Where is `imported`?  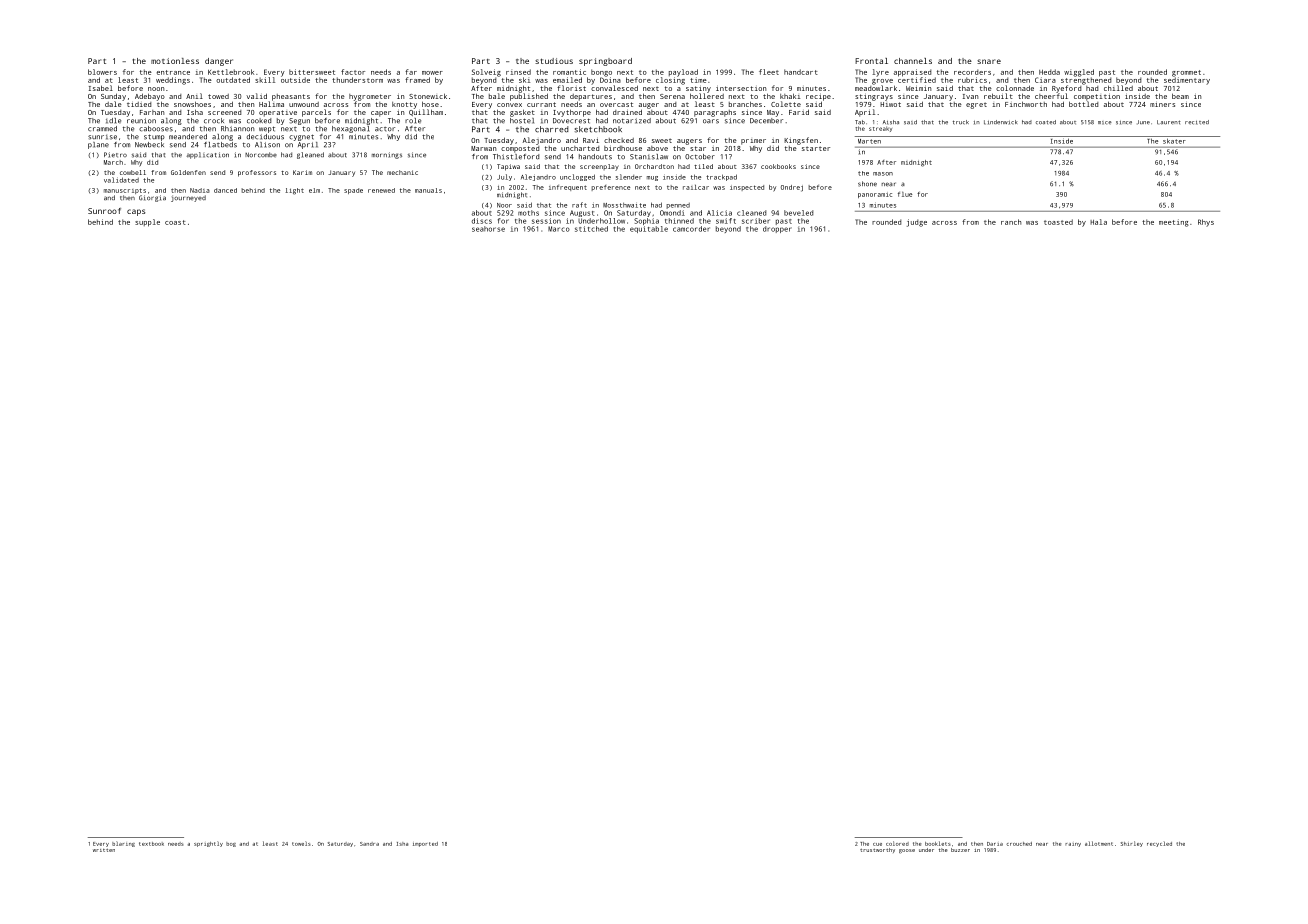 imported is located at coordinates (425, 844).
